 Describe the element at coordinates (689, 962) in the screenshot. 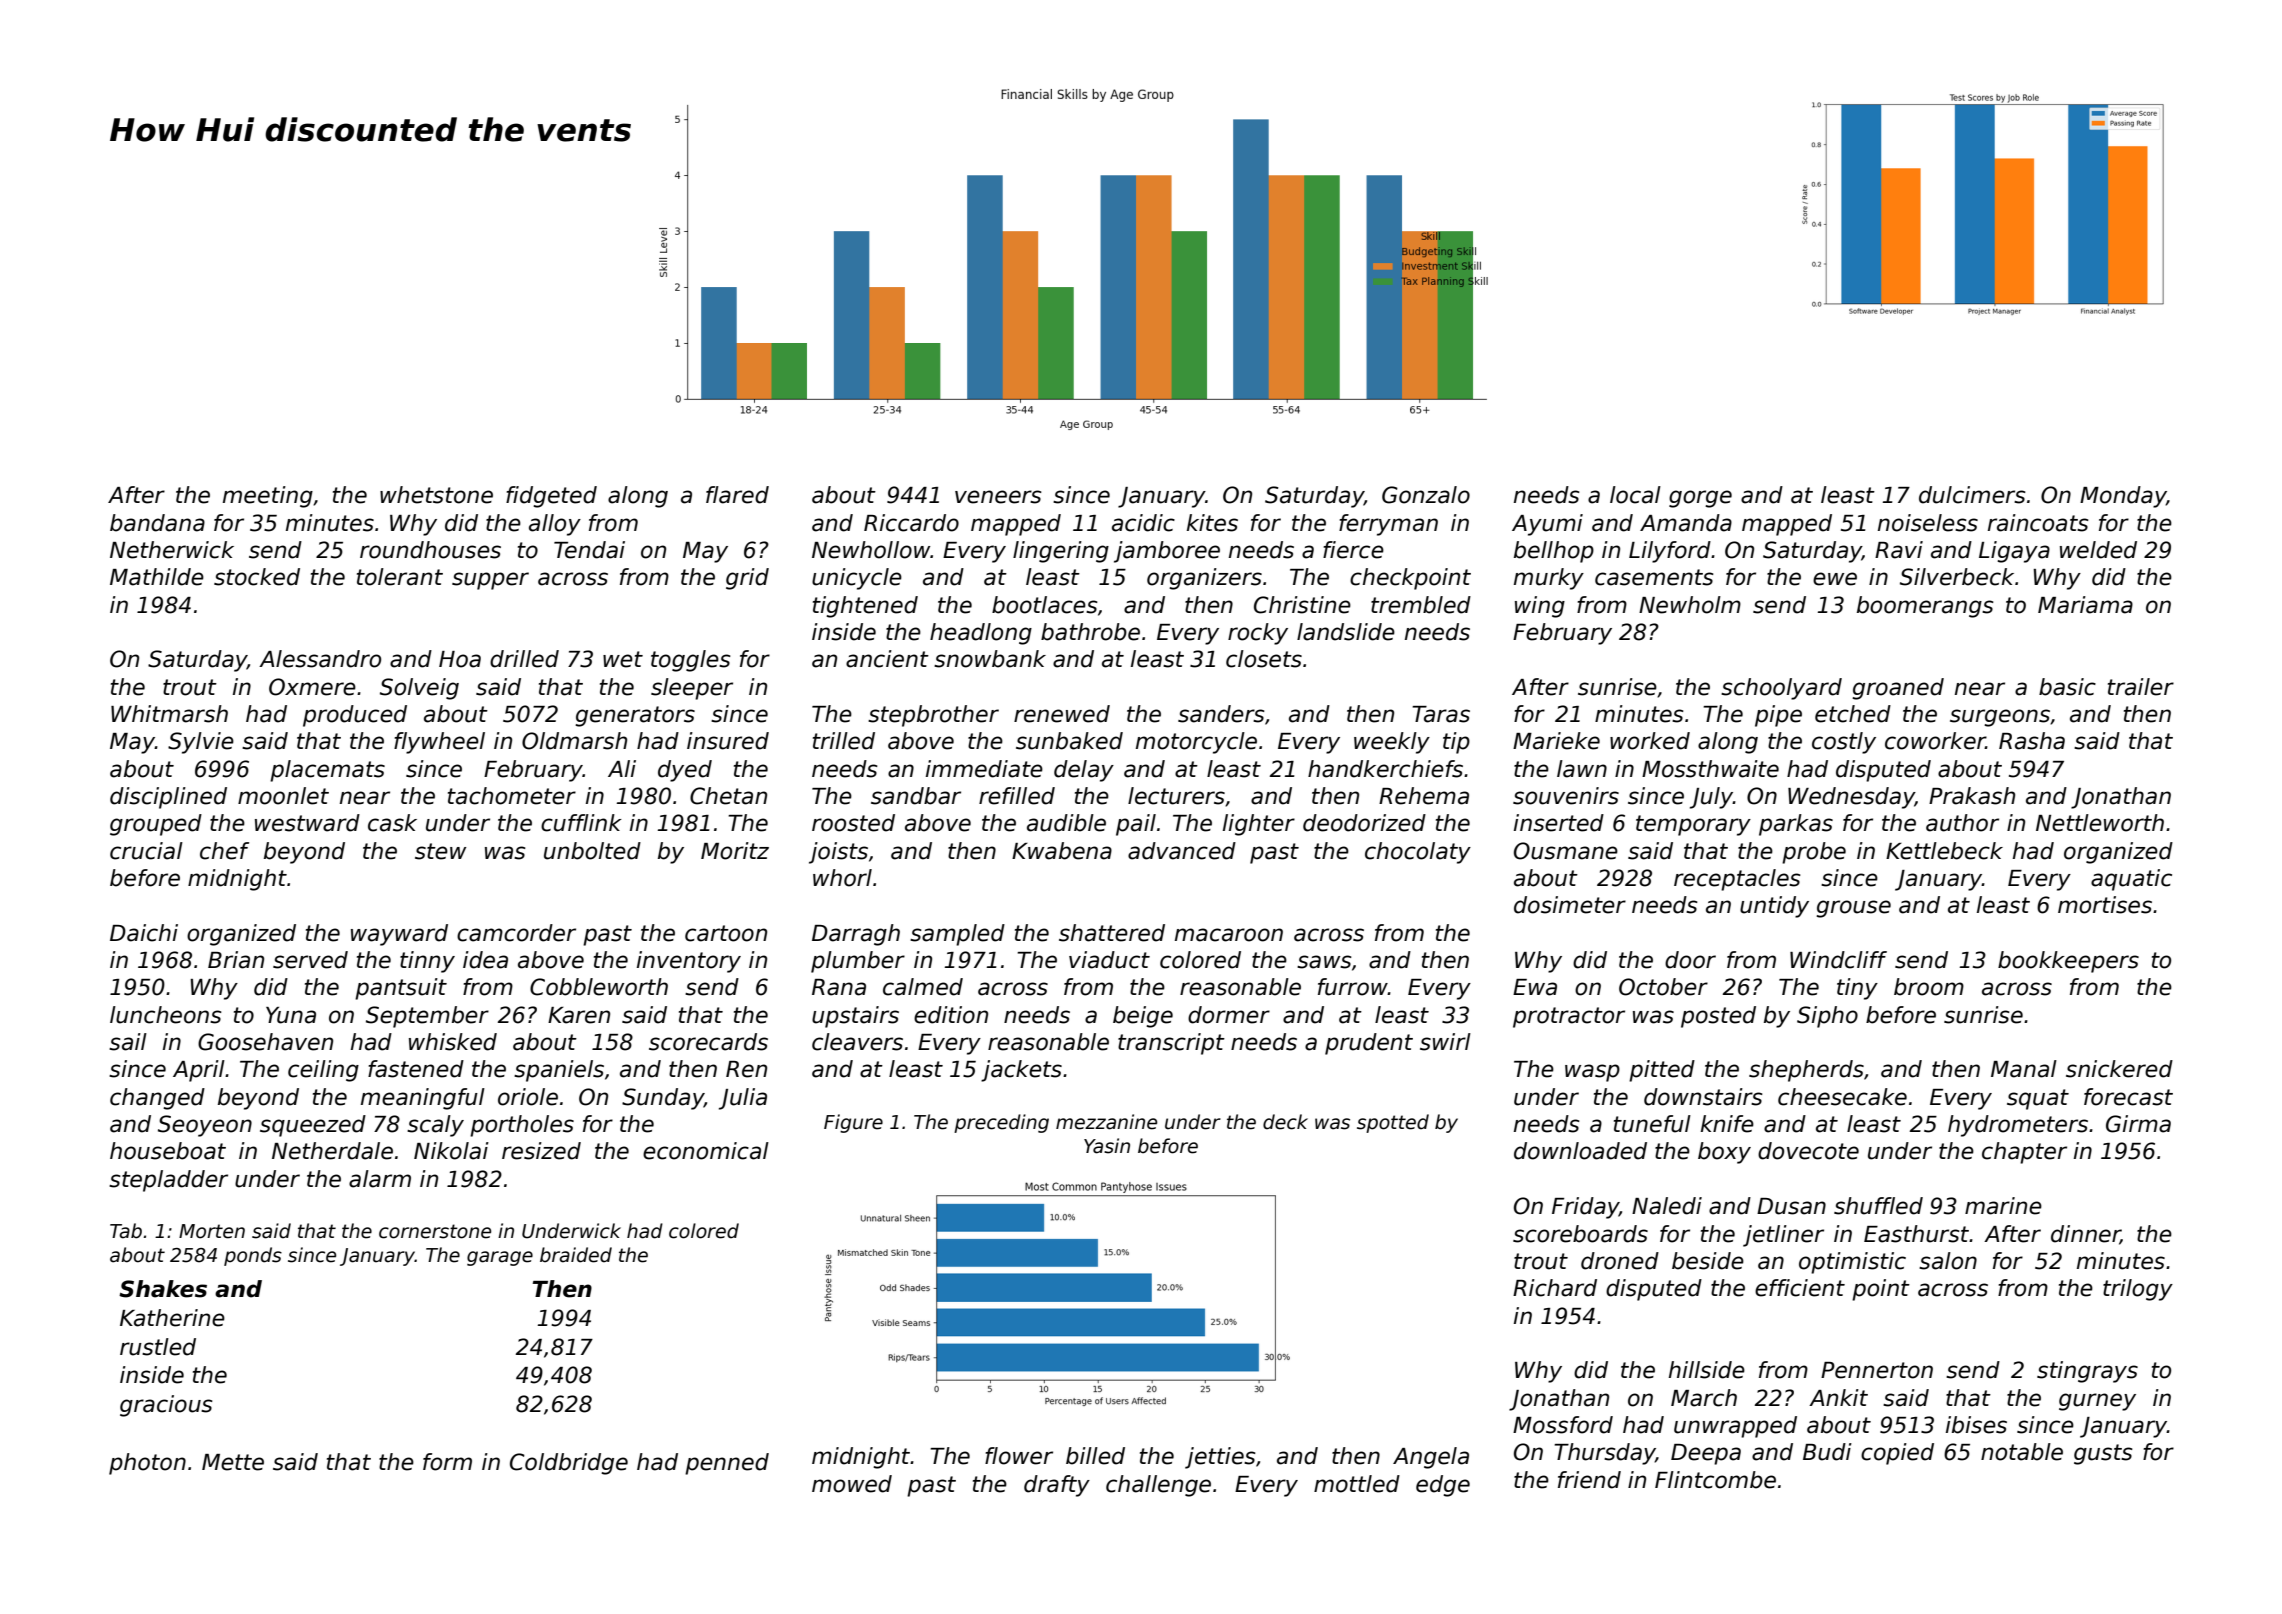

I see `inventory` at that location.
